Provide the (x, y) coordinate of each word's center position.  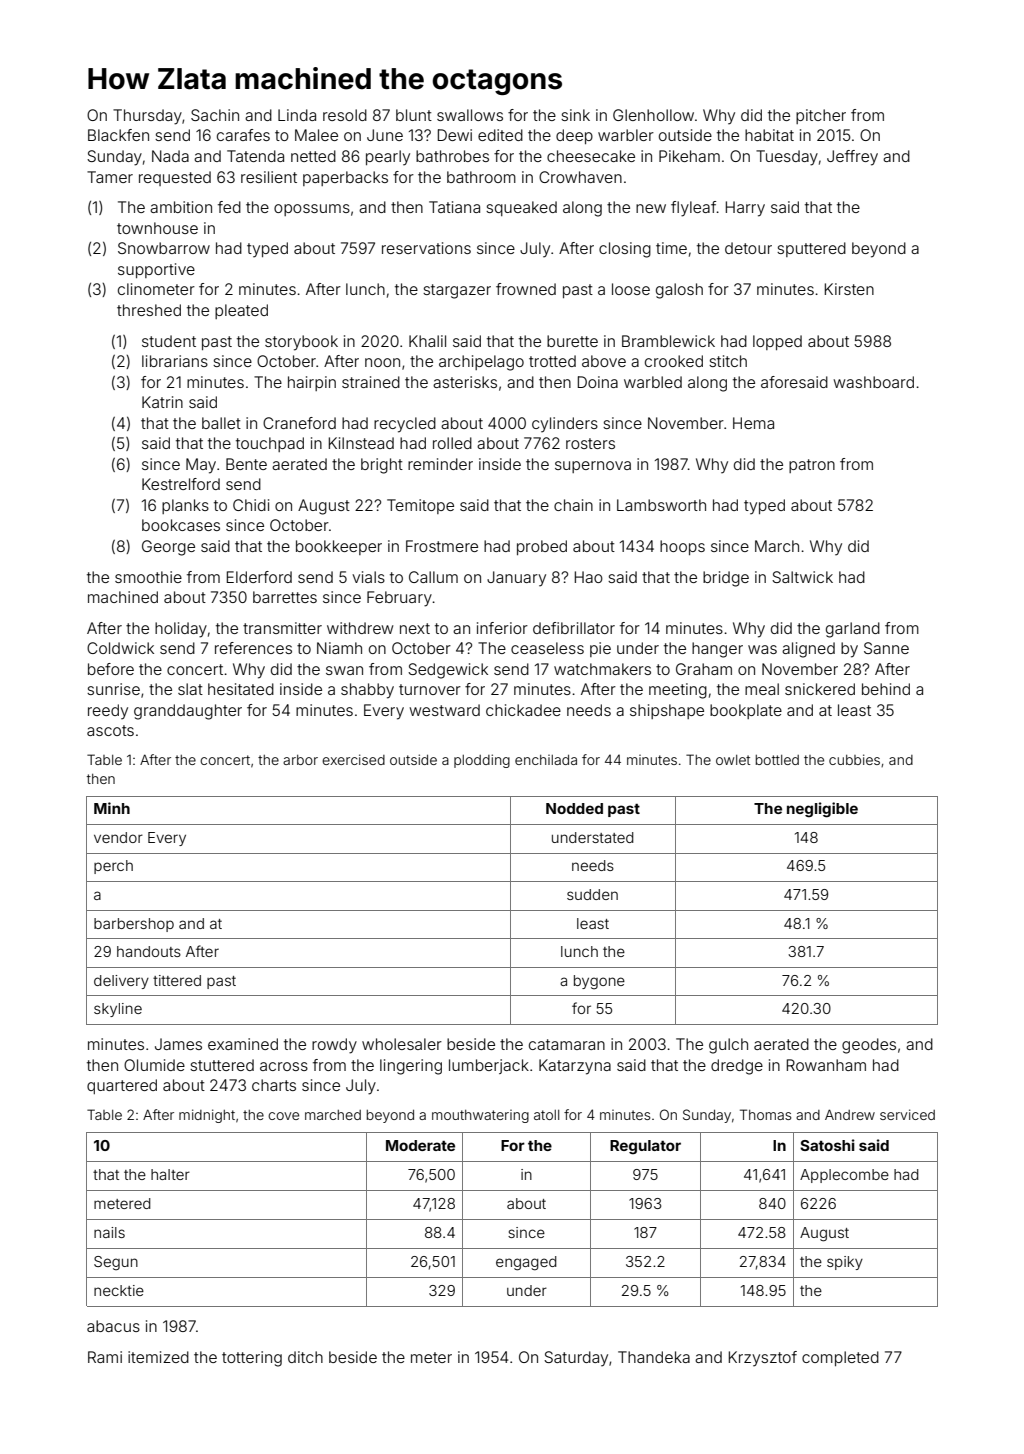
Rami (105, 1357)
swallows (470, 115)
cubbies (854, 759)
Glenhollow (653, 115)
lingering (411, 1067)
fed (229, 207)
